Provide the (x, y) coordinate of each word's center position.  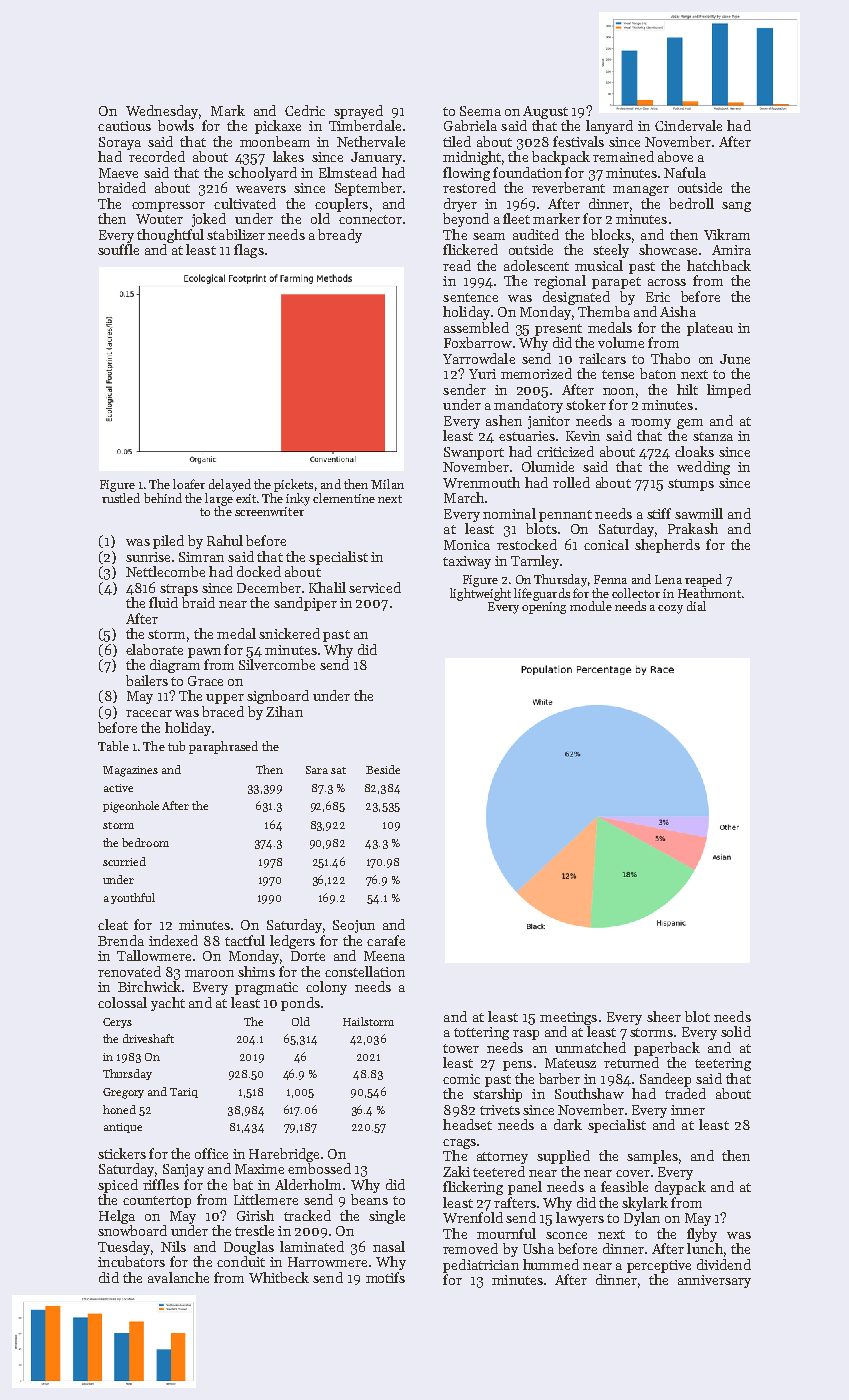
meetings (568, 1018)
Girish (255, 1215)
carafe (386, 940)
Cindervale (688, 125)
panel (525, 1188)
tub (176, 746)
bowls (176, 125)
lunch (705, 1248)
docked (259, 571)
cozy (670, 609)
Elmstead (348, 172)
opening (544, 608)
